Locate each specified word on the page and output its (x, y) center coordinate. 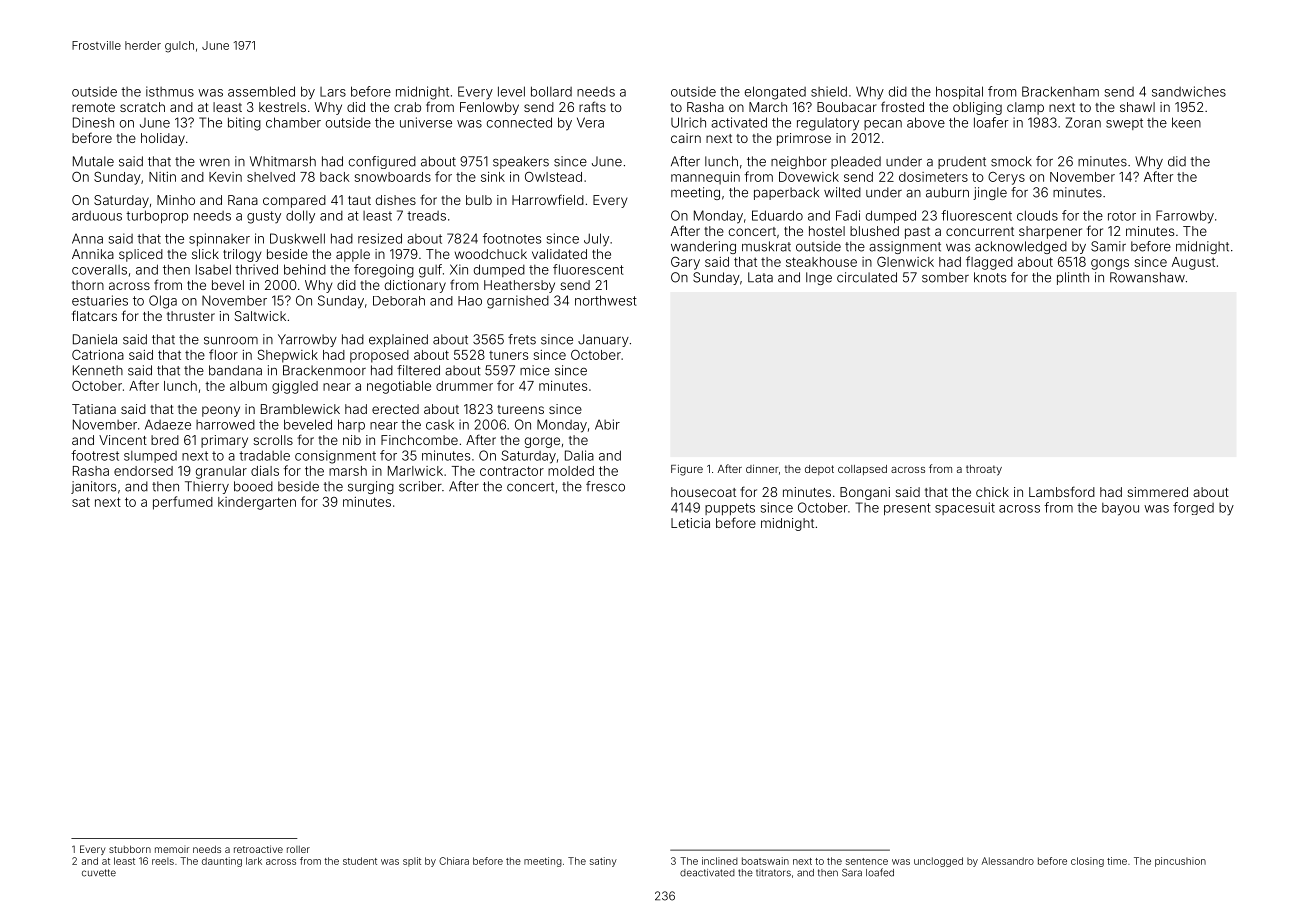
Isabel (213, 269)
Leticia (690, 523)
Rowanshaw (1147, 277)
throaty (984, 470)
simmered (1157, 492)
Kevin (225, 177)
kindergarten (257, 503)
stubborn (130, 849)
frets (522, 339)
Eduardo (777, 215)
